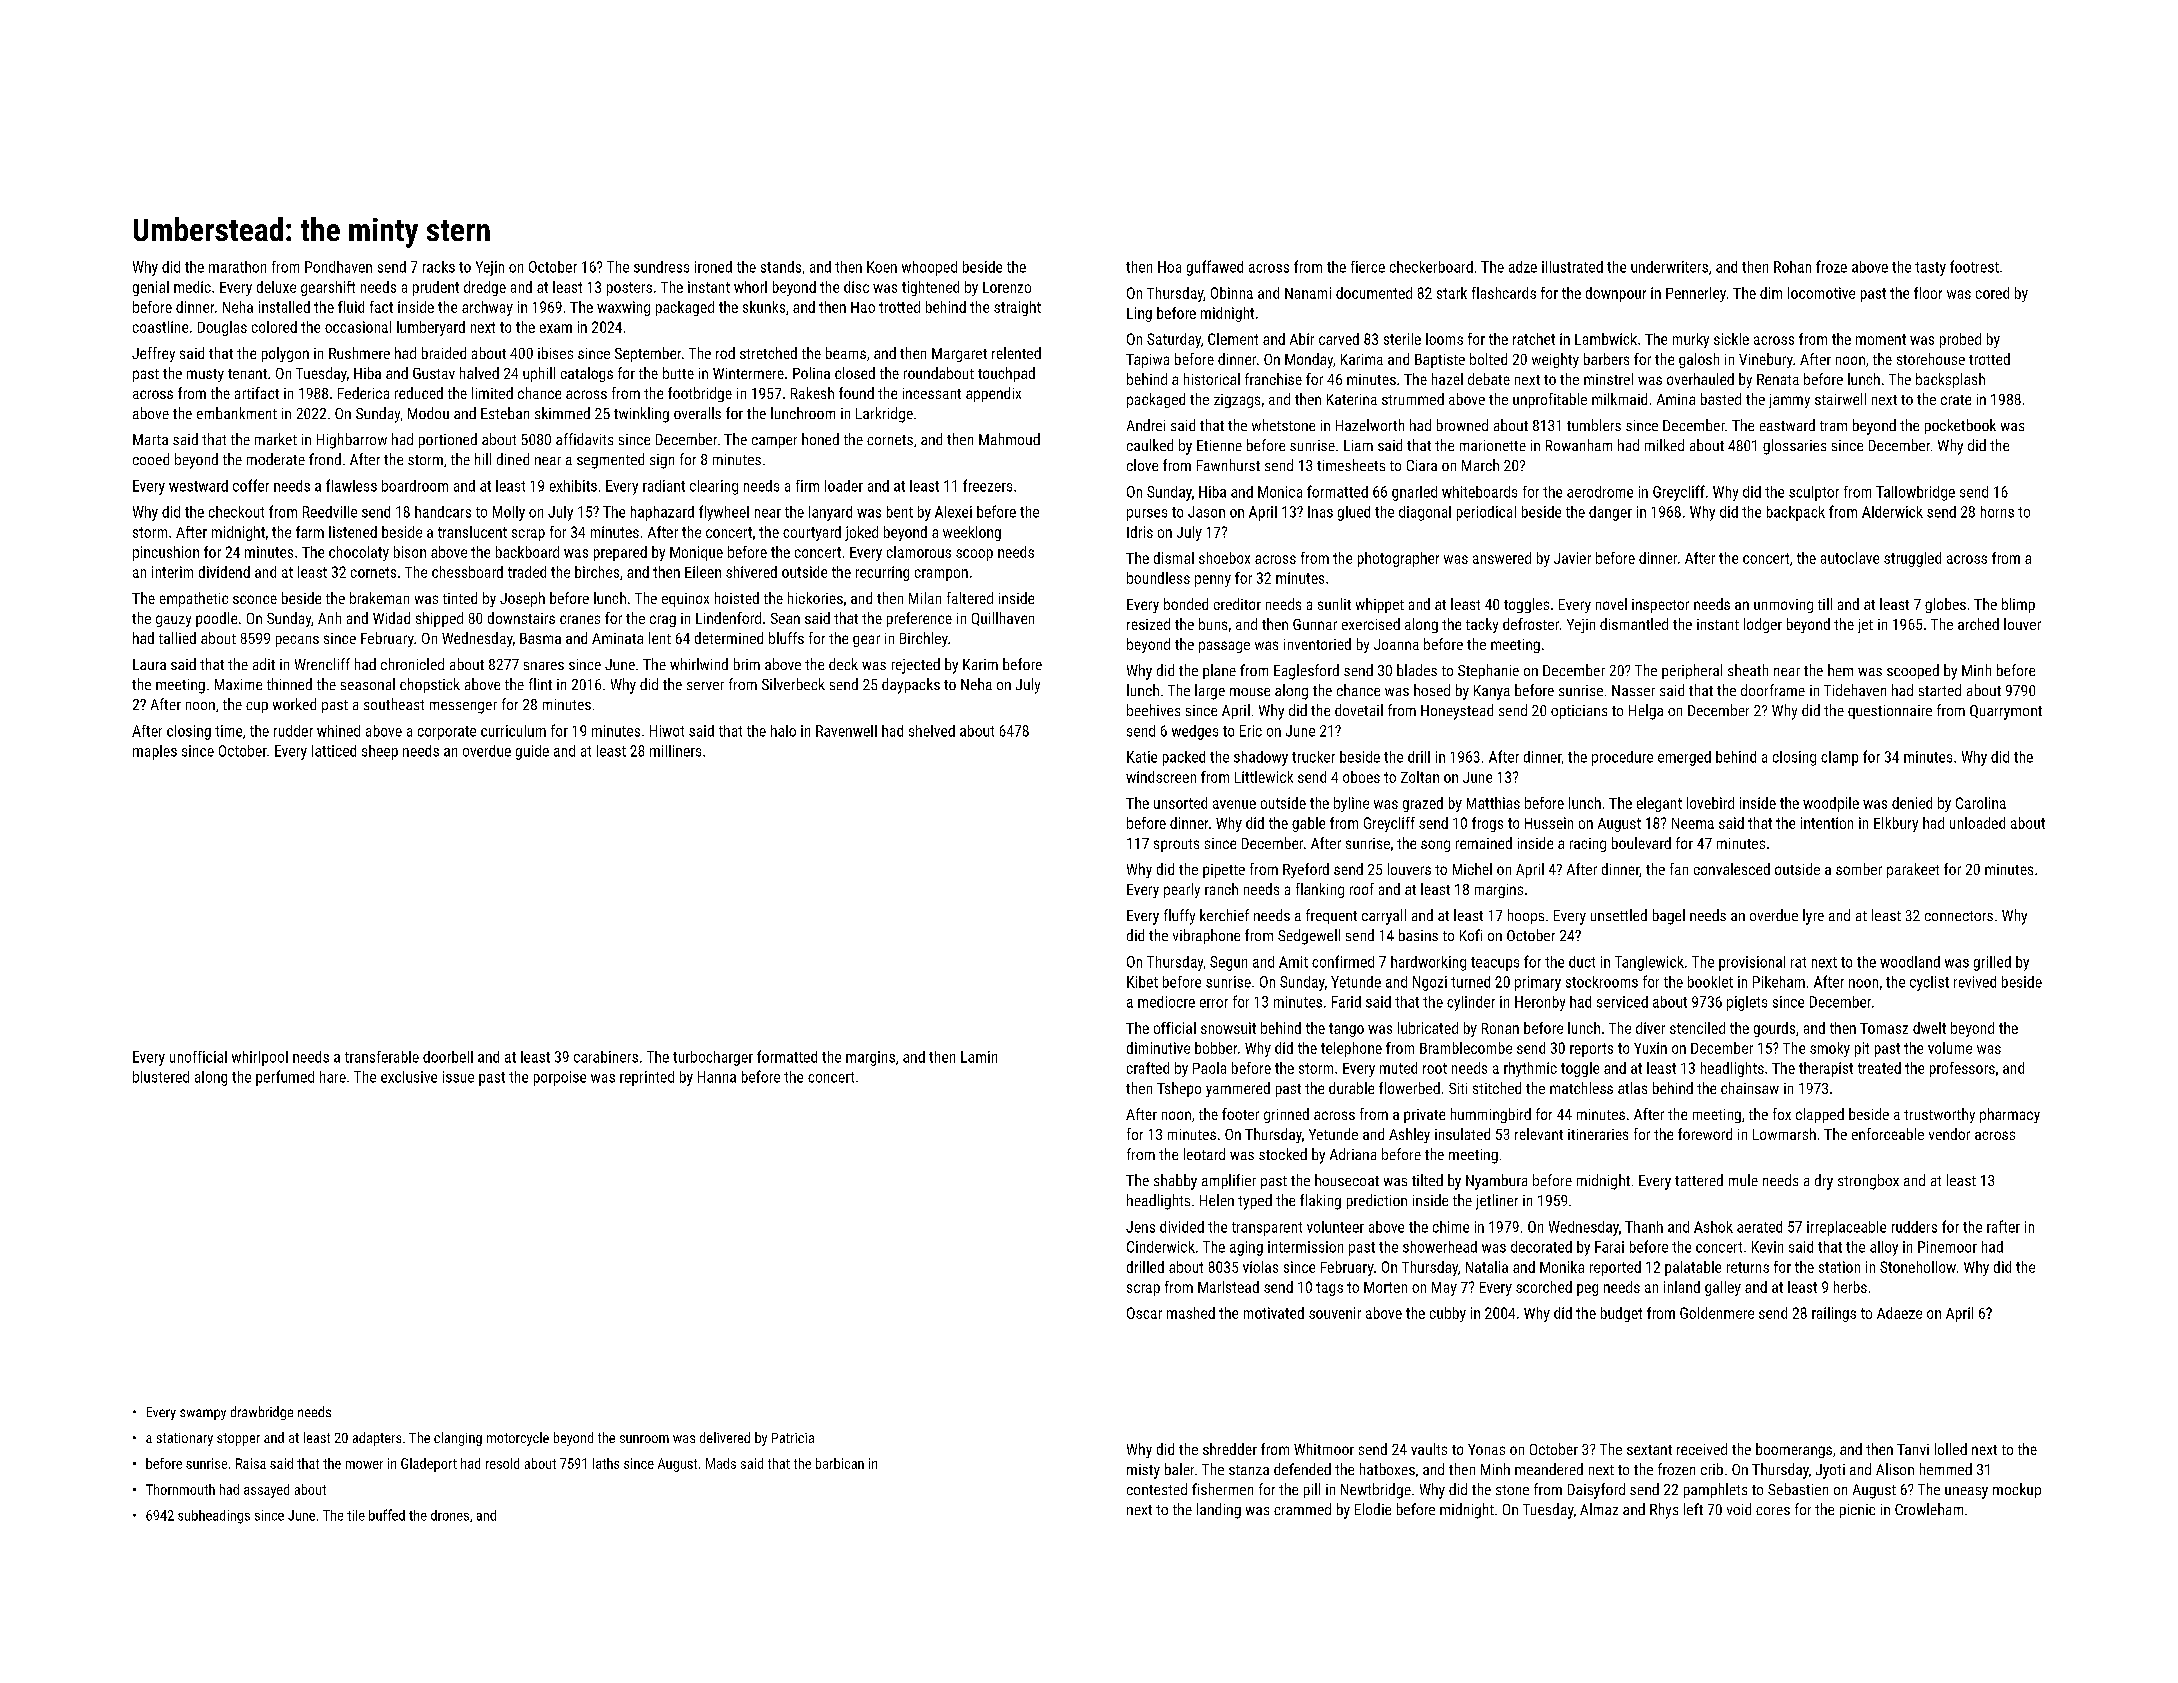 The width and height of the page is (2178, 1683). Describe the element at coordinates (394, 704) in the page. I see `southeast` at that location.
